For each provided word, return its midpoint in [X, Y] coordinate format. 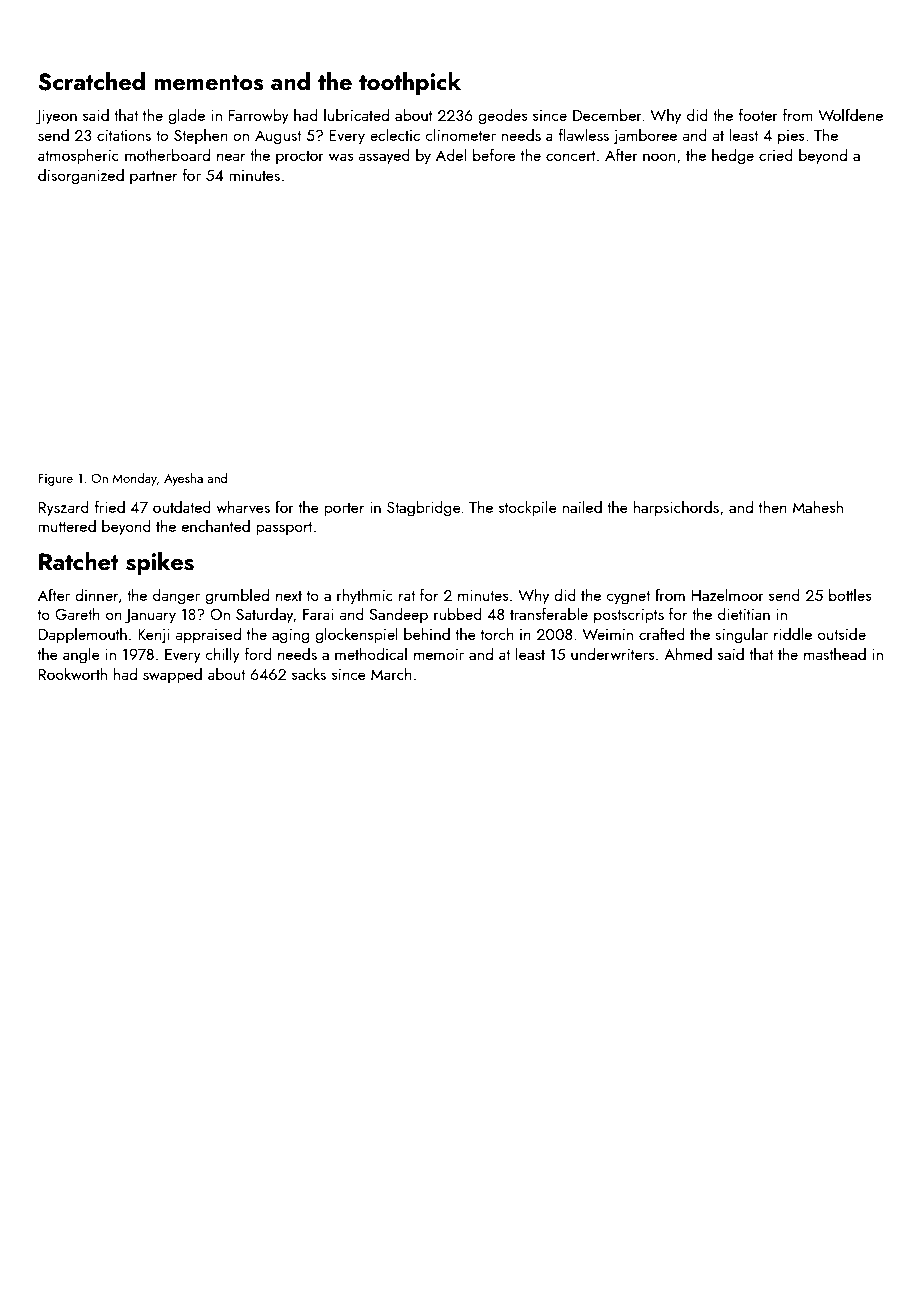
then [772, 506]
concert [571, 156]
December [607, 114]
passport [284, 529]
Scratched [91, 81]
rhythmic [365, 596]
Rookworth [73, 673]
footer [758, 114]
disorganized [81, 176]
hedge [733, 156]
